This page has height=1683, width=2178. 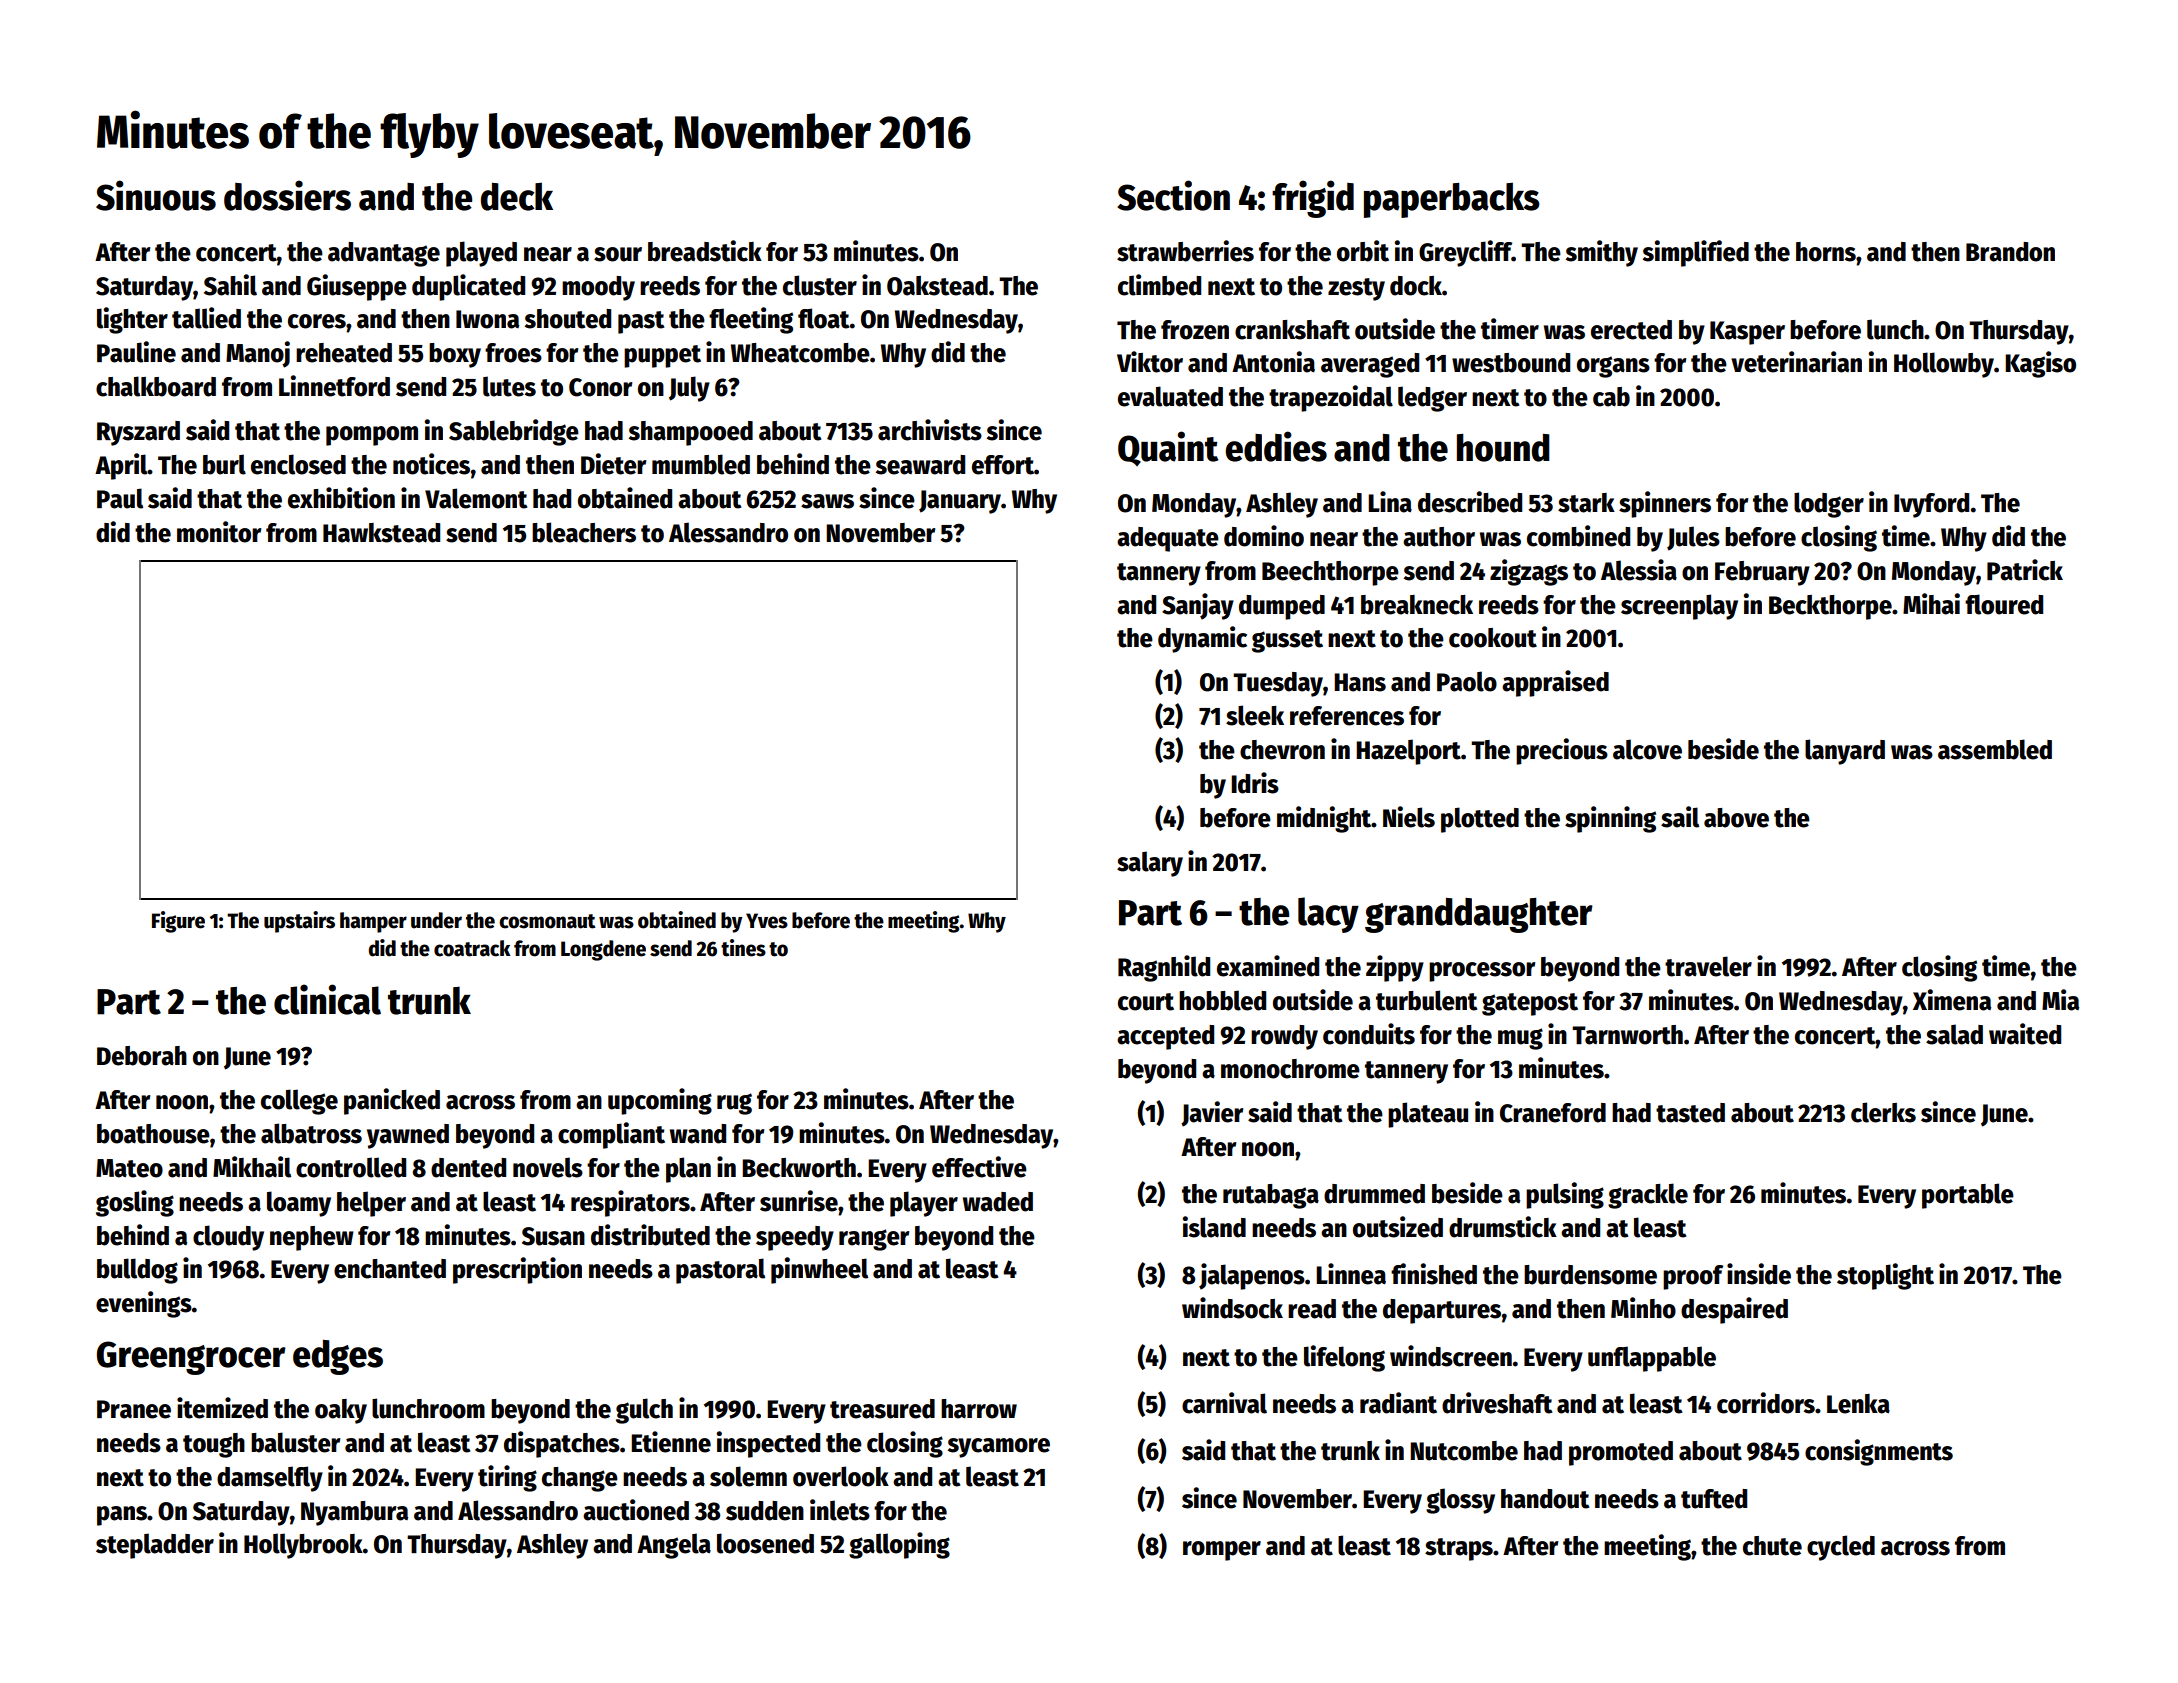 What do you see at coordinates (303, 1546) in the page?
I see `Hollybrook` at bounding box center [303, 1546].
